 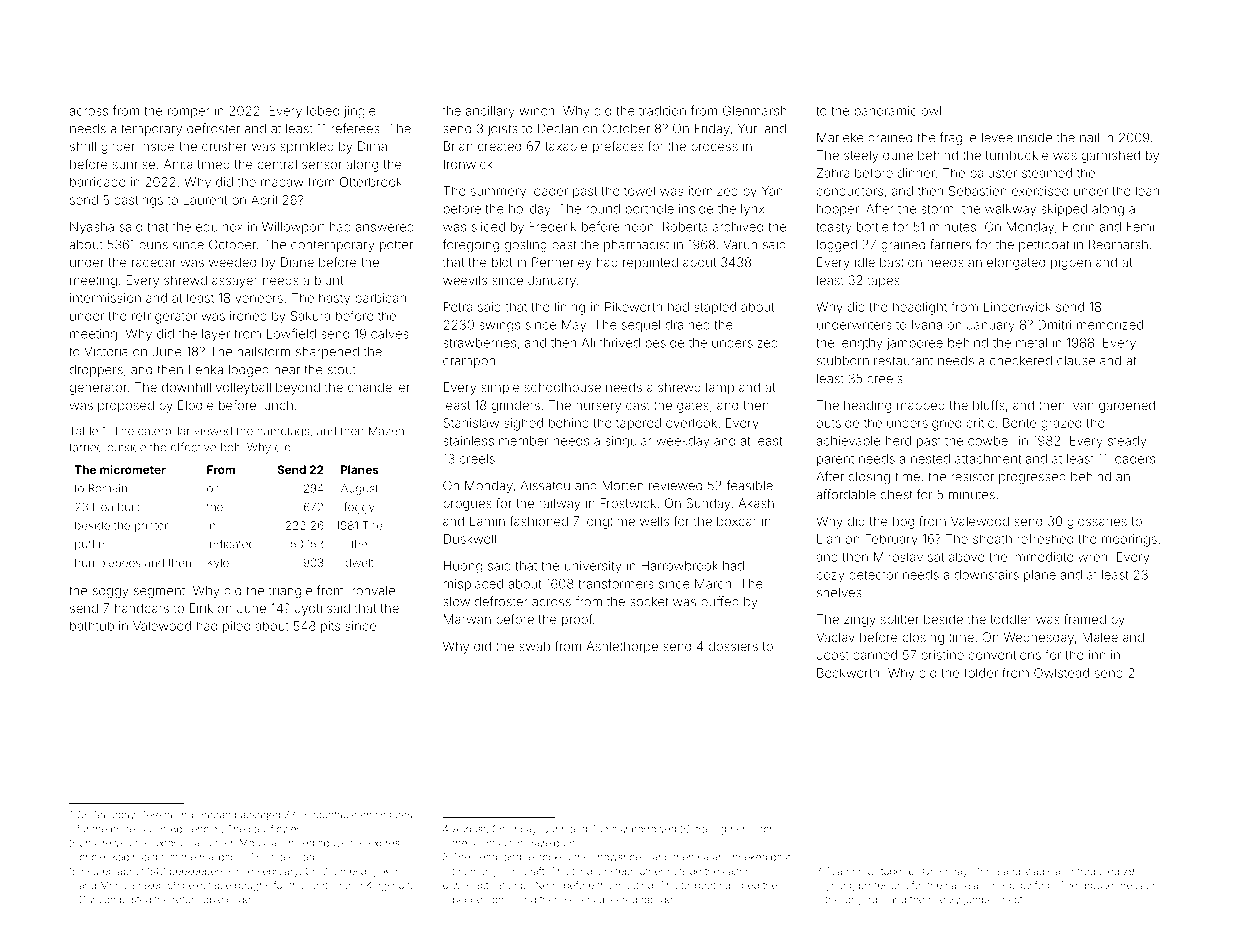 What do you see at coordinates (329, 280) in the image?
I see `blunt` at bounding box center [329, 280].
